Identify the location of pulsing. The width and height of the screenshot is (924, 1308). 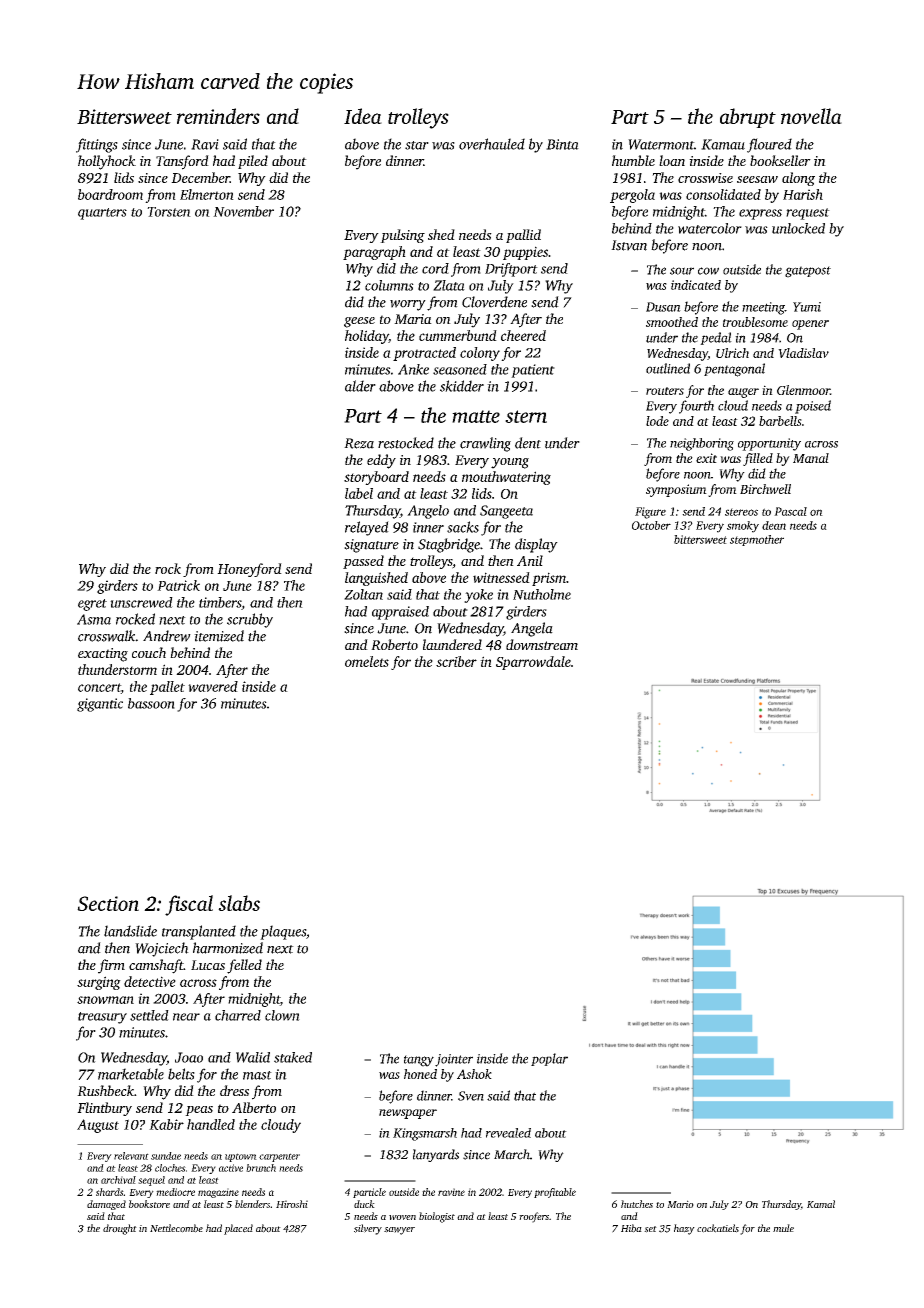
(402, 236).
